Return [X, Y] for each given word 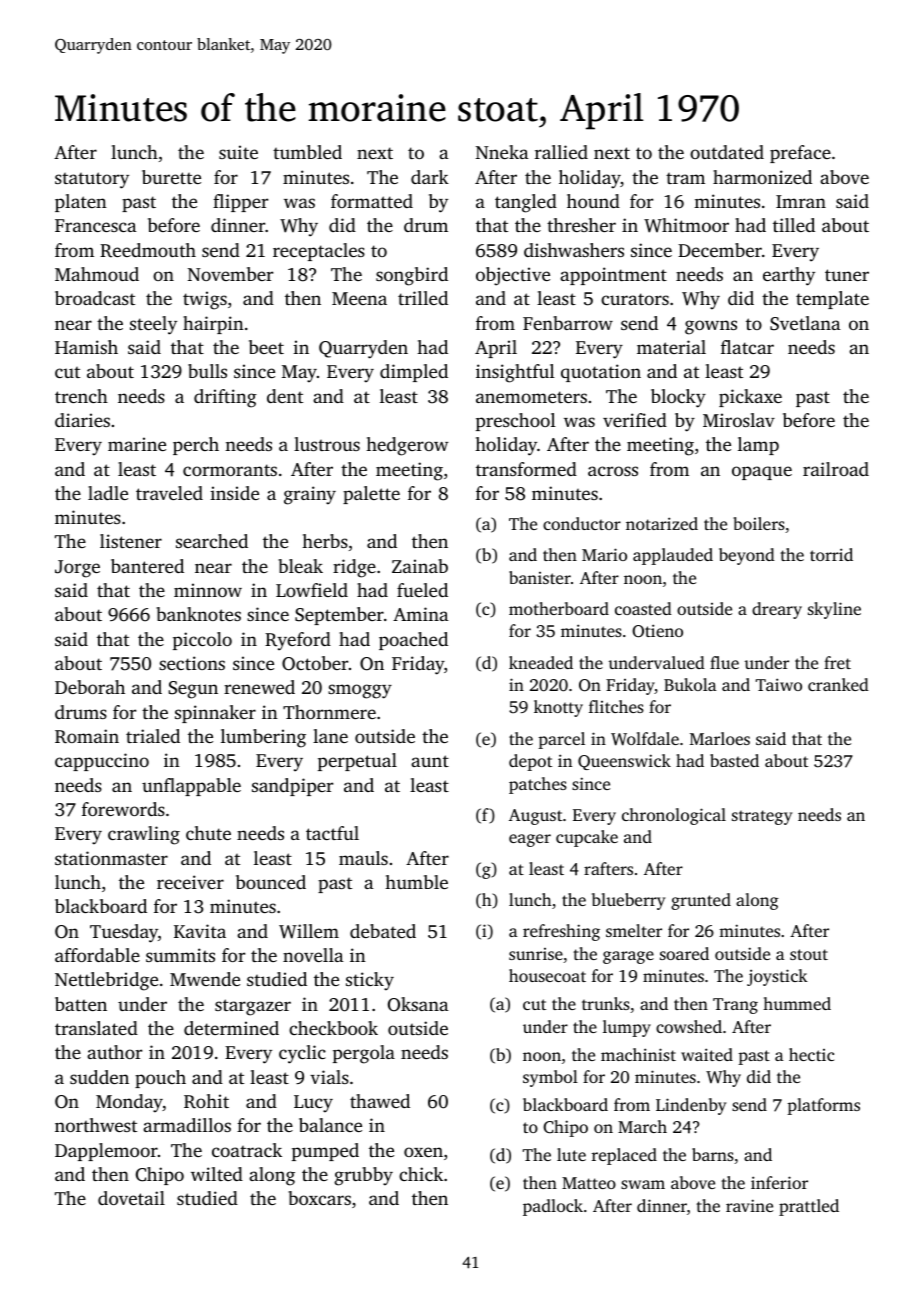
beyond [747, 556]
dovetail [131, 1198]
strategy [762, 817]
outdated [727, 152]
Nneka [502, 152]
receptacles [319, 252]
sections [192, 663]
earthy [789, 276]
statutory [92, 180]
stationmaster [111, 858]
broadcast [95, 298]
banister [540, 577]
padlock [553, 1207]
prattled [809, 1207]
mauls [363, 858]
